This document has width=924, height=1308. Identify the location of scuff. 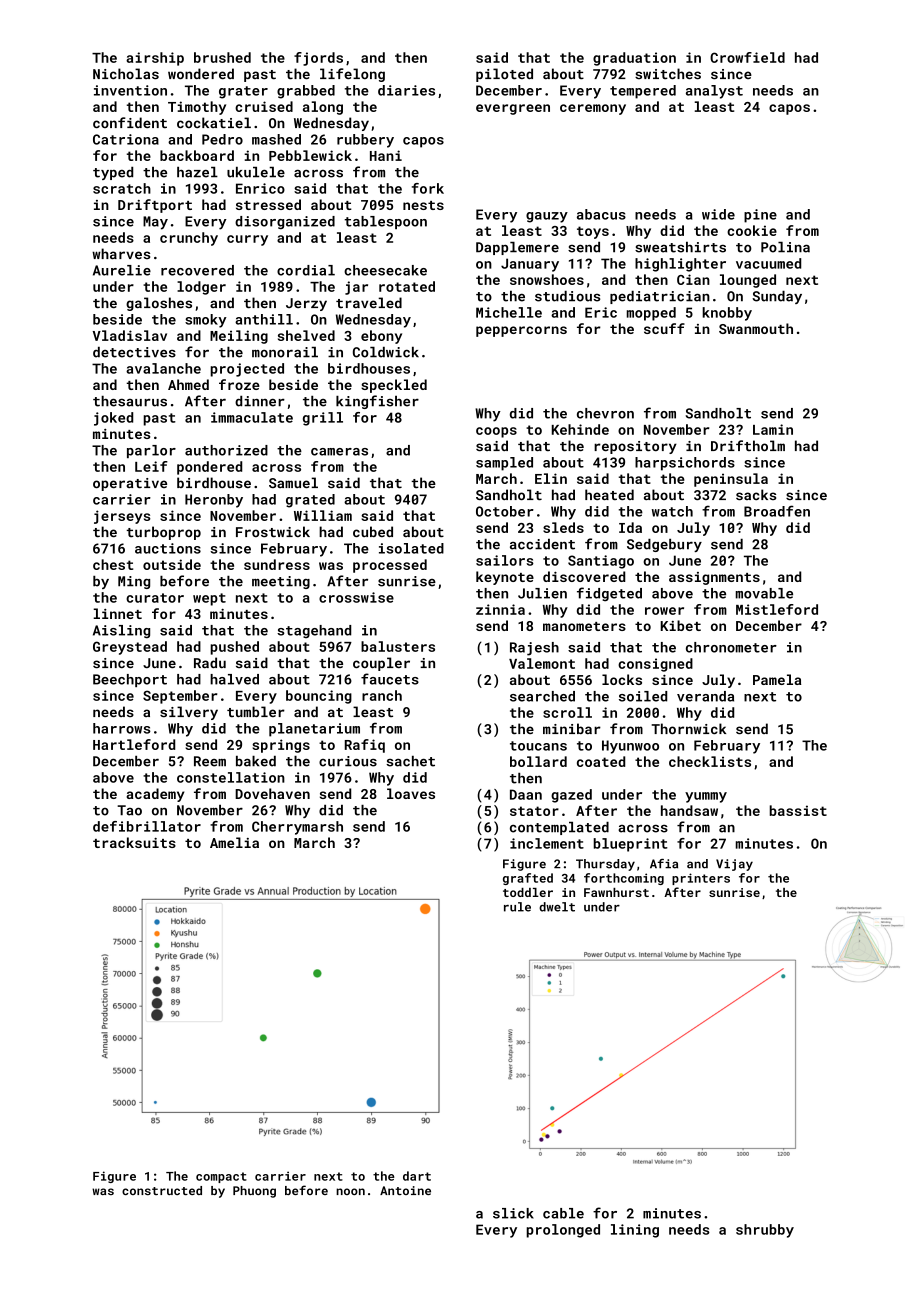
(664, 328).
